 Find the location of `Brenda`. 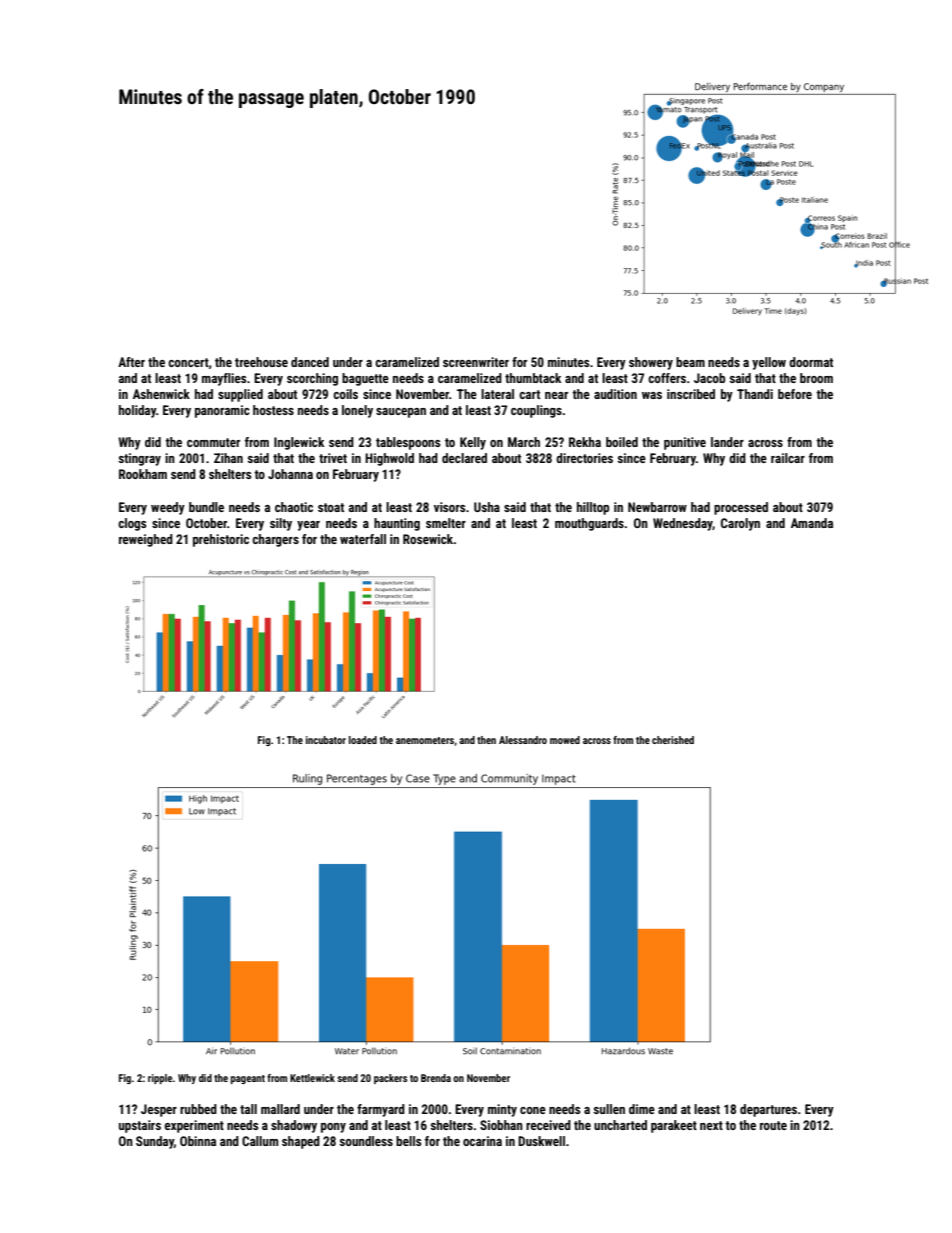

Brenda is located at coordinates (436, 1078).
